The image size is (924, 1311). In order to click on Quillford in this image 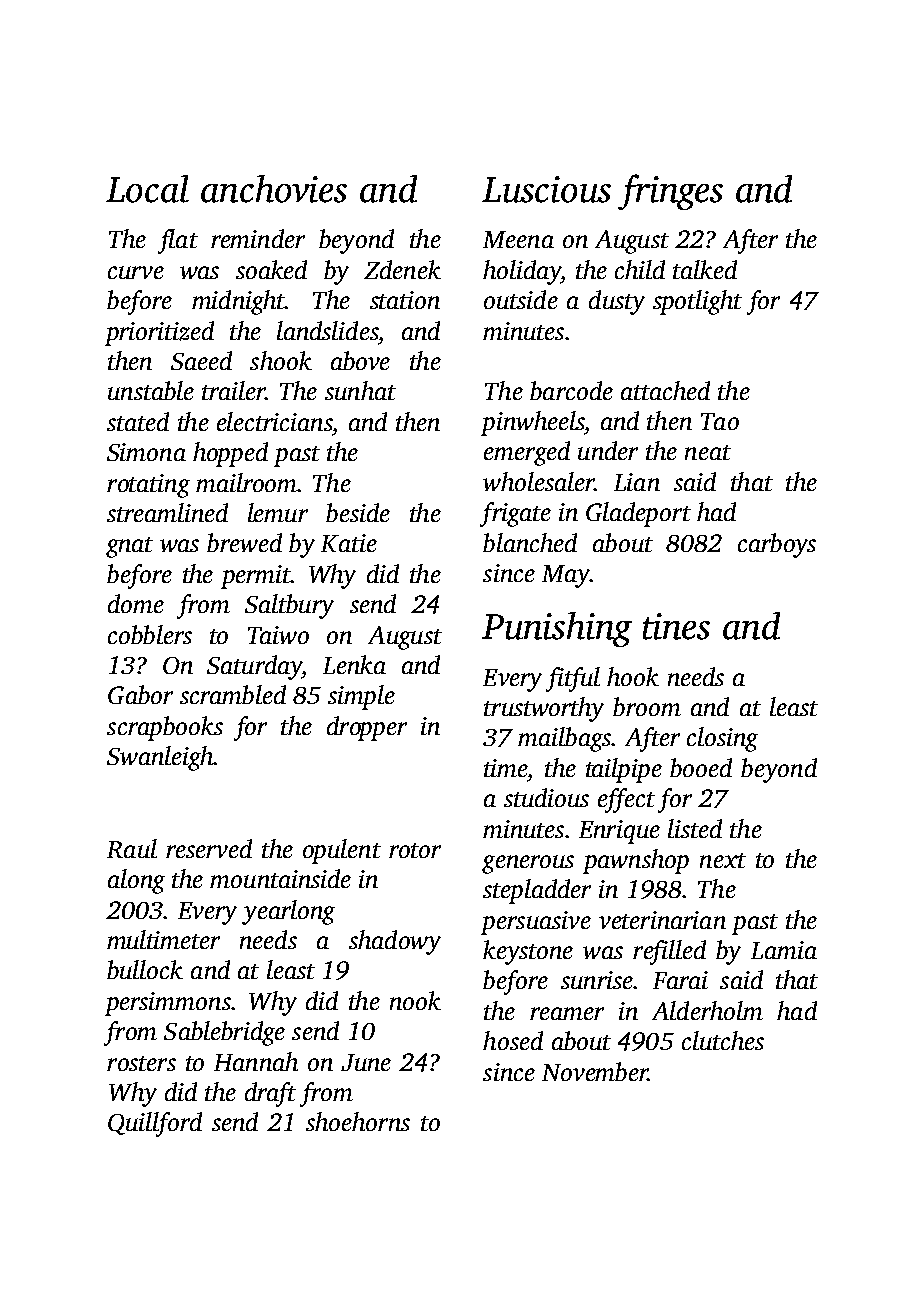, I will do `click(155, 1124)`.
